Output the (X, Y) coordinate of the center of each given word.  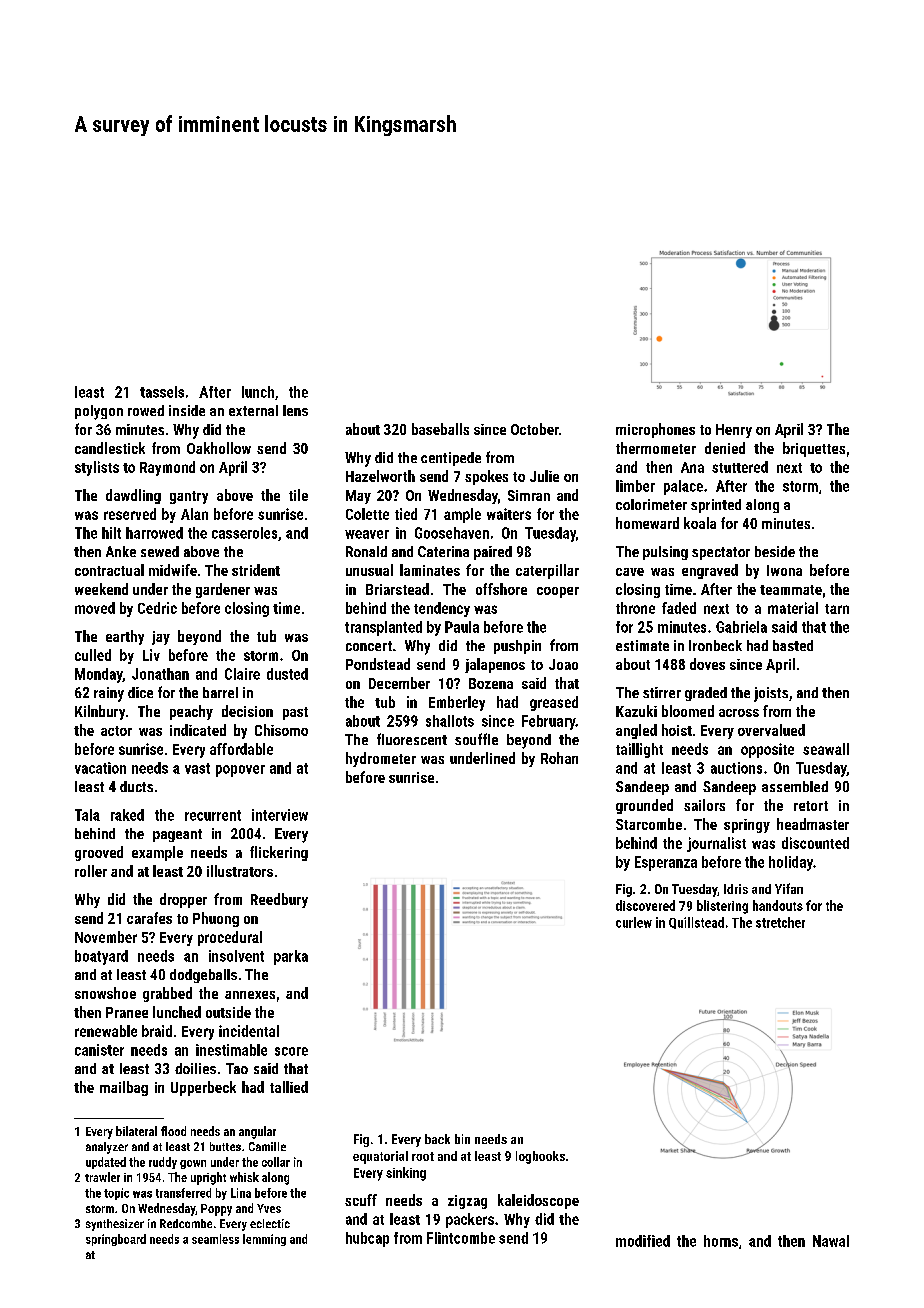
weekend (101, 589)
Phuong (216, 919)
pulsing (665, 553)
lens (295, 410)
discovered (645, 905)
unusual (369, 570)
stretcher (780, 922)
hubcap (367, 1239)
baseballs (440, 429)
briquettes (814, 449)
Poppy (216, 1210)
